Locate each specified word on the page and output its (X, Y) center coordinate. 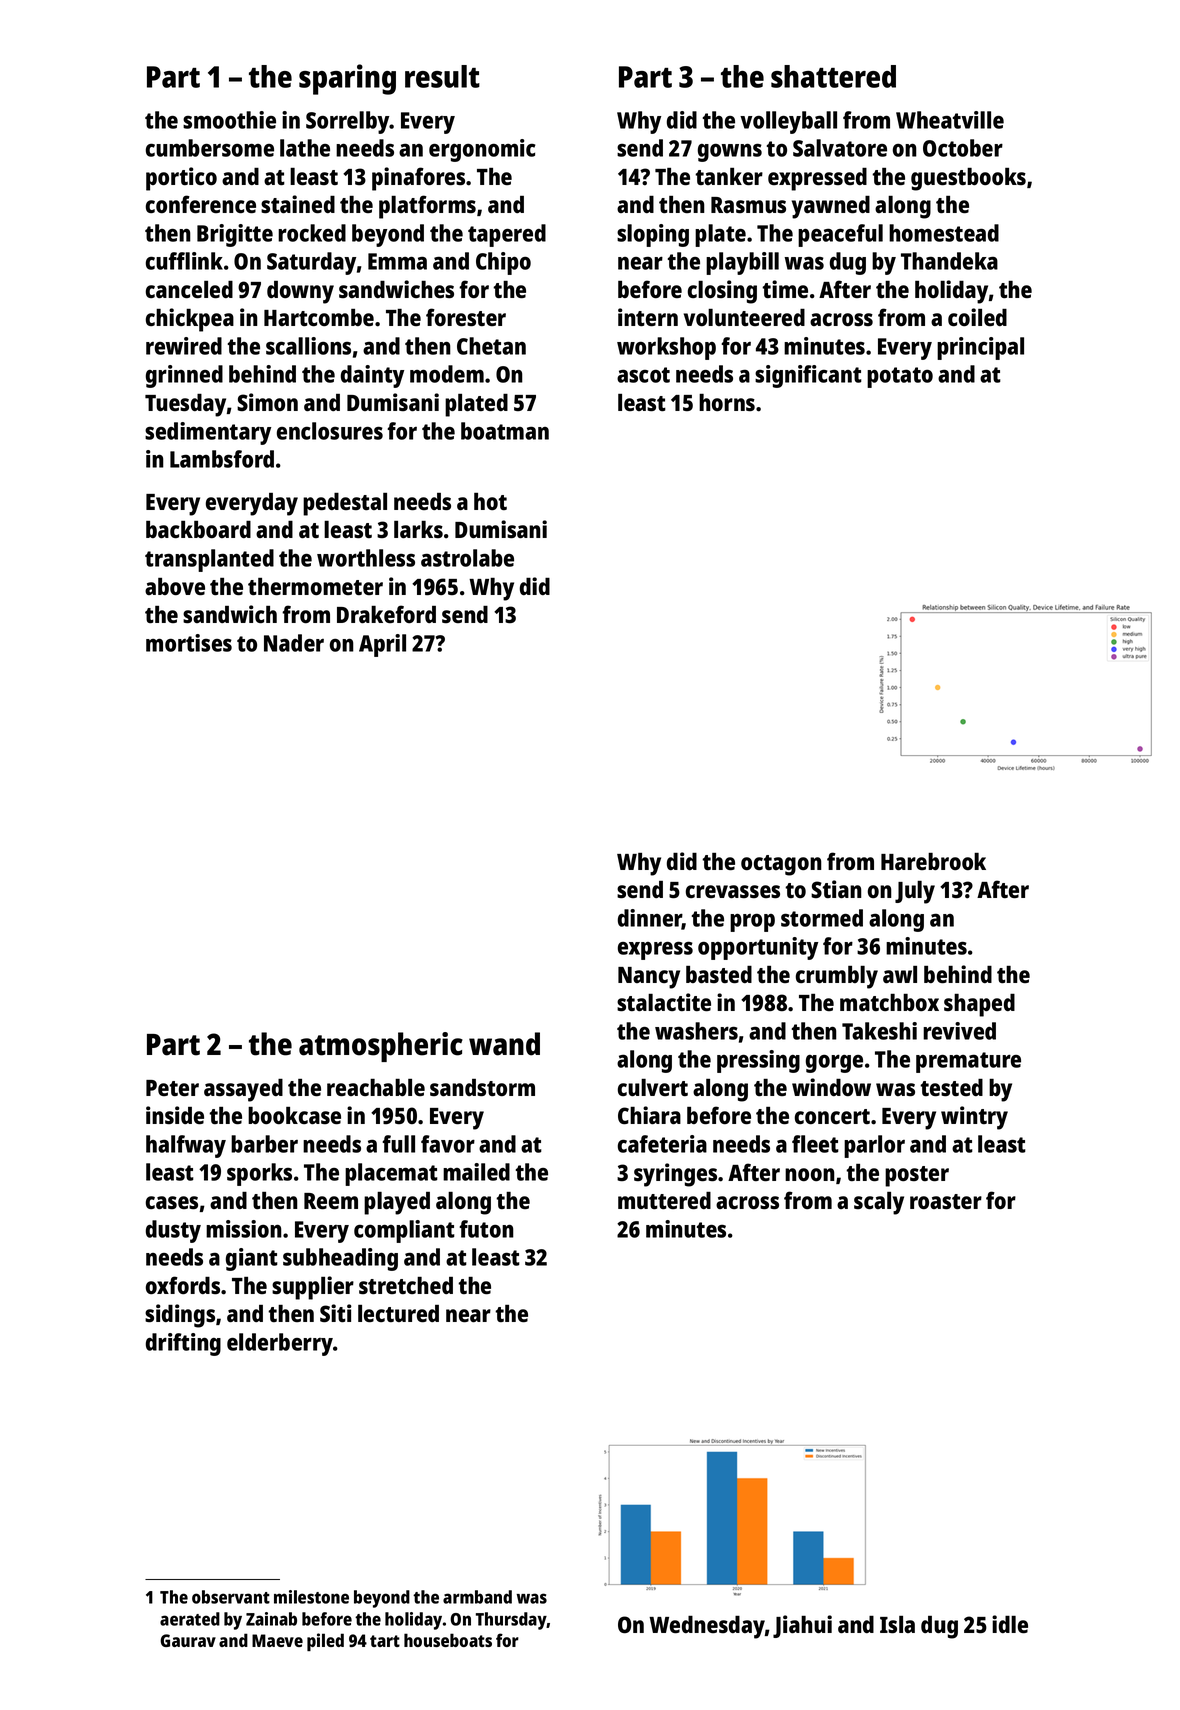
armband (477, 1597)
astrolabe (467, 558)
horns (727, 402)
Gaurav (188, 1640)
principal (980, 348)
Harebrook (933, 862)
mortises (189, 643)
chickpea (190, 320)
